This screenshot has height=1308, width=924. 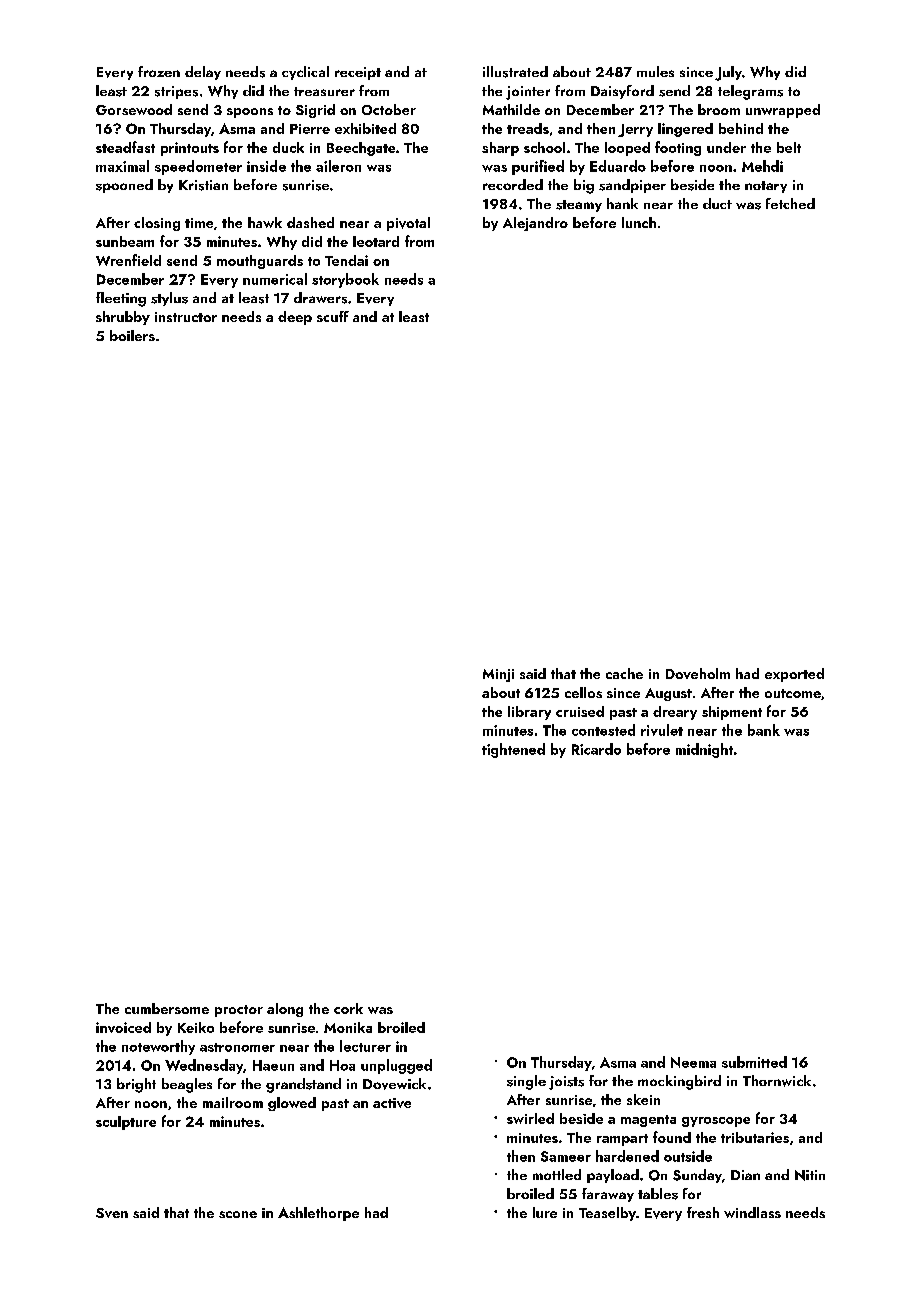 What do you see at coordinates (704, 750) in the screenshot?
I see `midnight` at bounding box center [704, 750].
